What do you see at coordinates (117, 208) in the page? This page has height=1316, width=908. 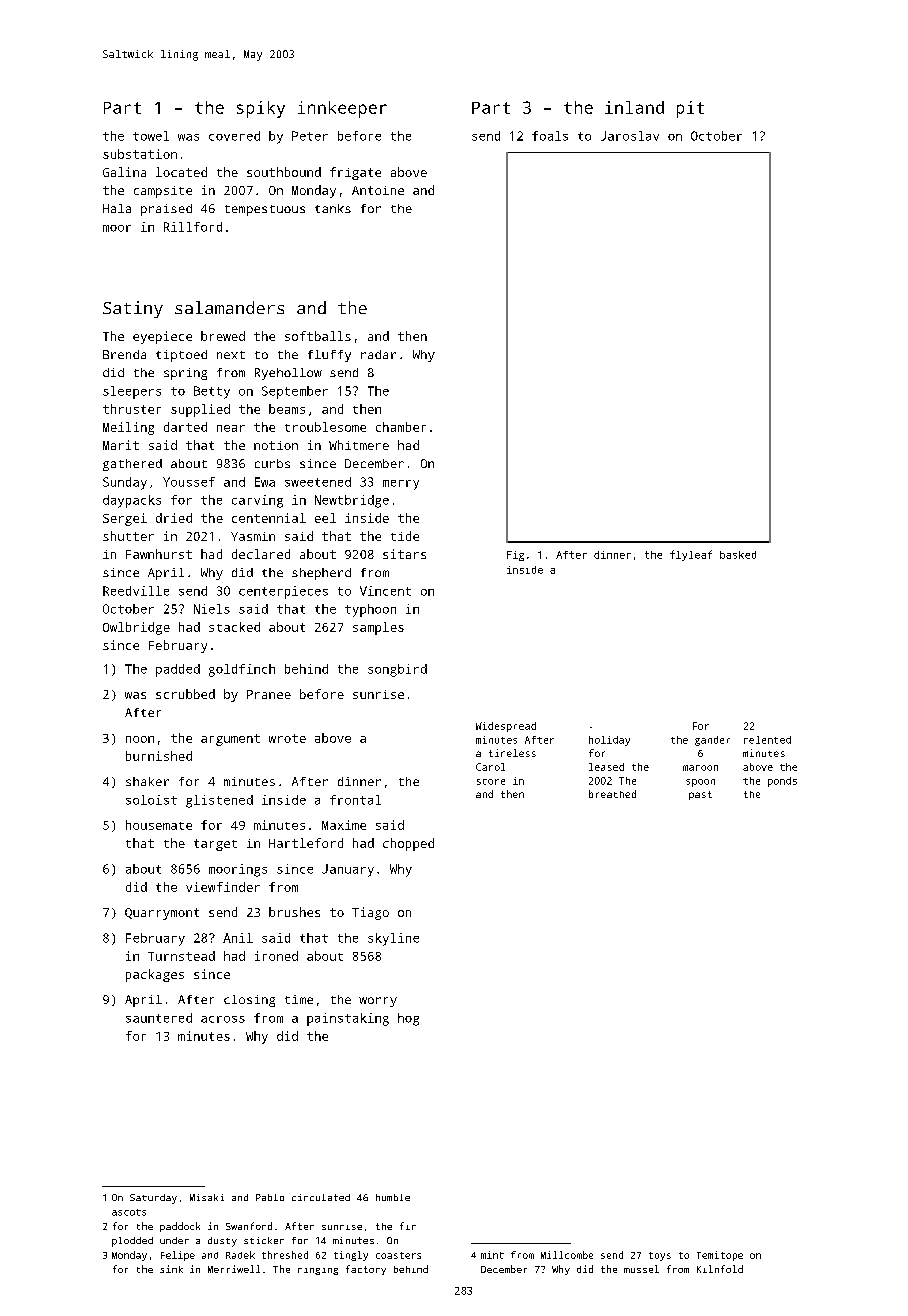 I see `Hala` at bounding box center [117, 208].
